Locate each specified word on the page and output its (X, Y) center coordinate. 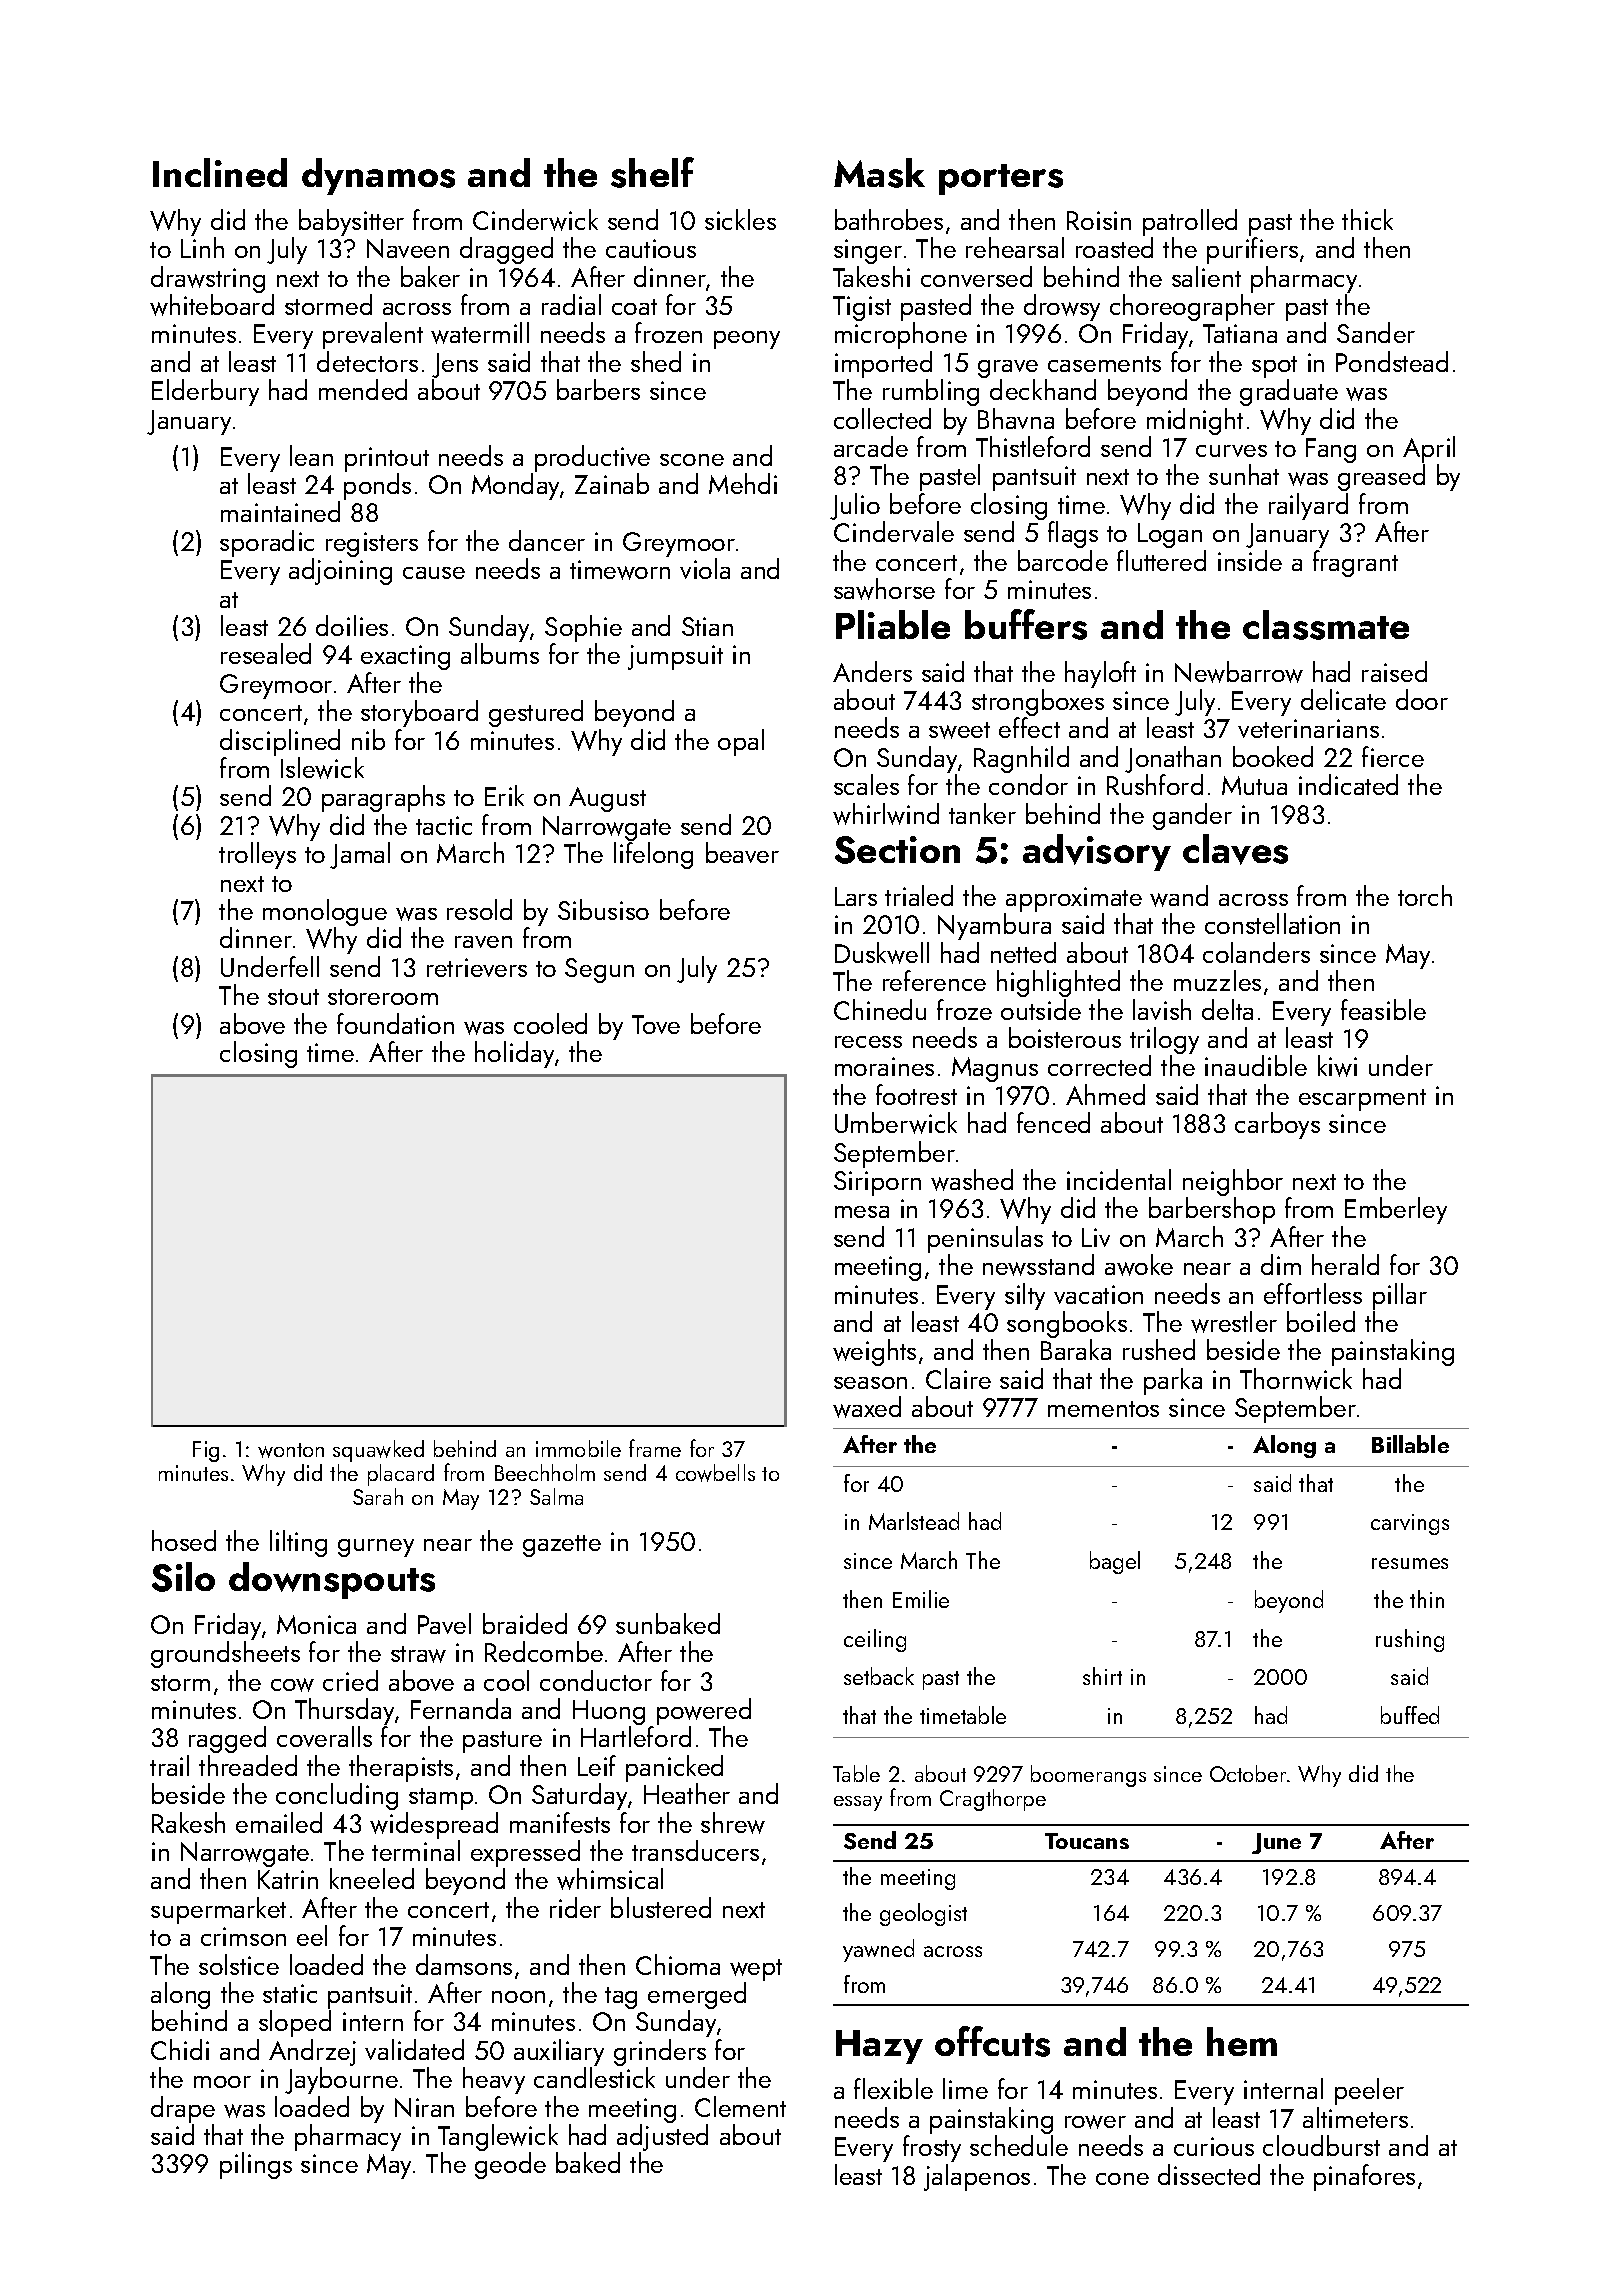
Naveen (408, 248)
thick (1367, 219)
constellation (1272, 923)
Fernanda (461, 1708)
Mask (879, 173)
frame (655, 1448)
